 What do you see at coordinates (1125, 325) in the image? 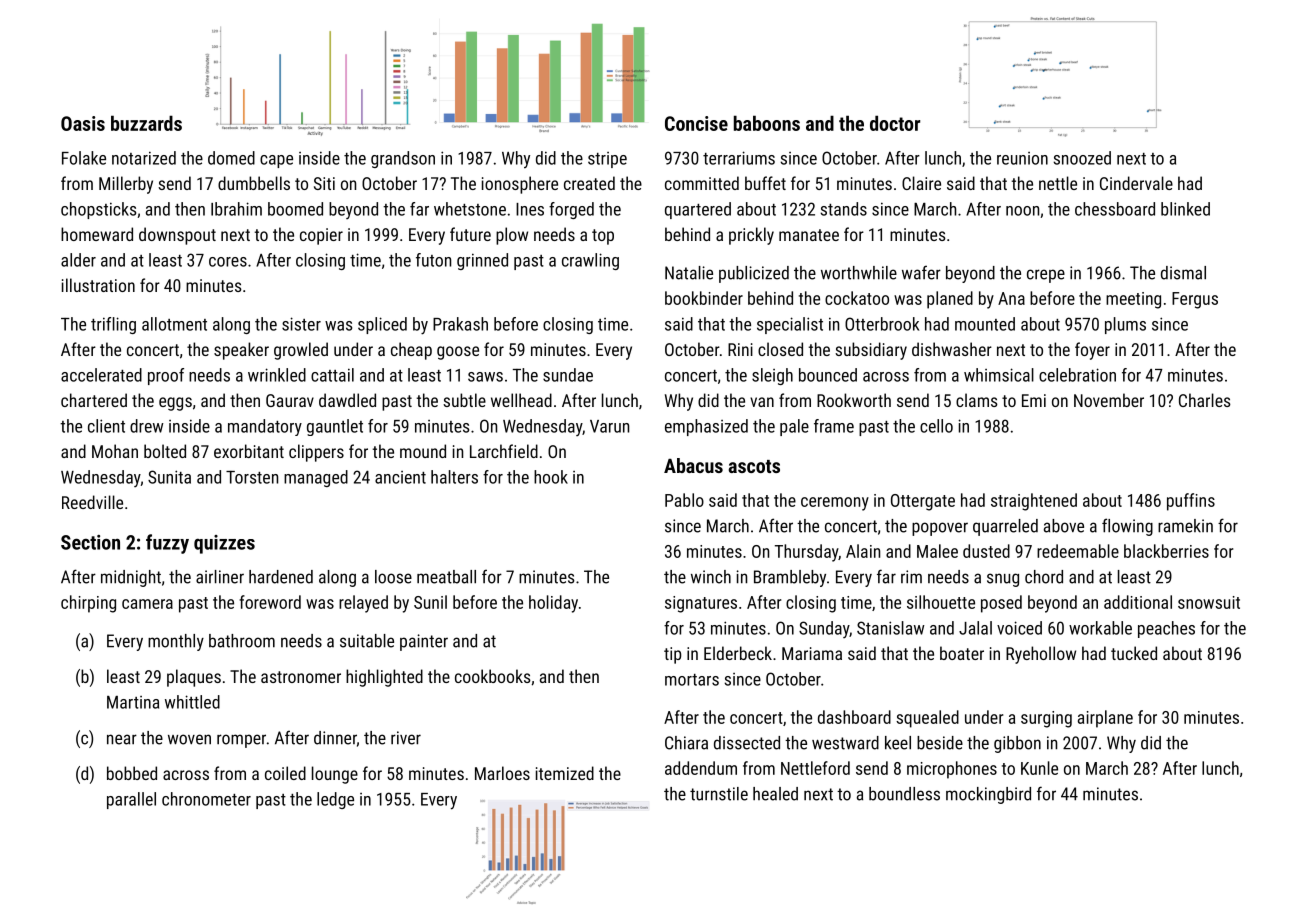
I see `plums` at bounding box center [1125, 325].
